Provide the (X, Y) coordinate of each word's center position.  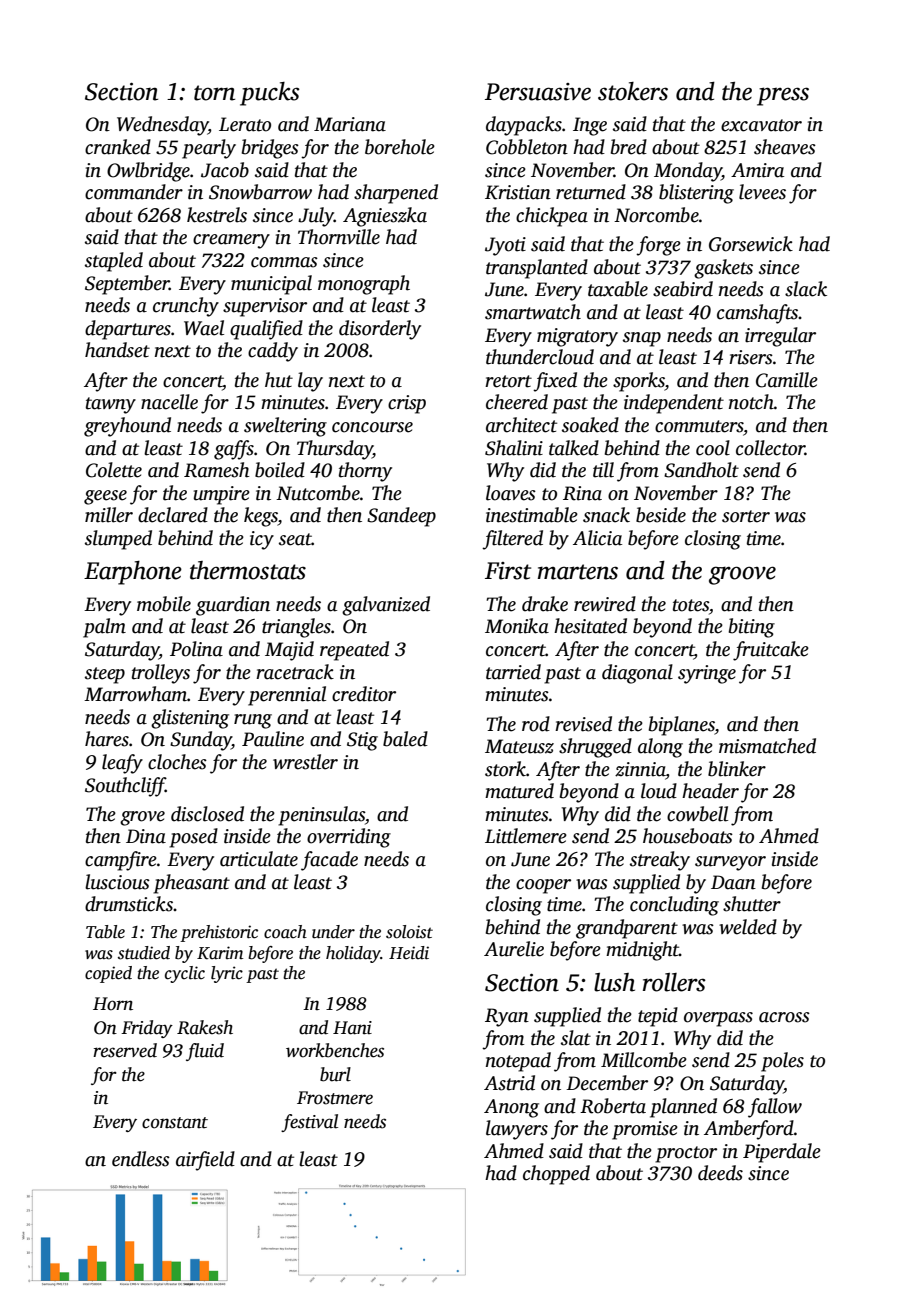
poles (782, 1062)
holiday (353, 954)
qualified (266, 330)
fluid (205, 1052)
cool (713, 448)
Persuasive (538, 92)
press (783, 96)
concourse (372, 427)
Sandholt (701, 470)
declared (173, 515)
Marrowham (135, 694)
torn (214, 93)
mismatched (767, 746)
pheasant (191, 884)
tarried (513, 672)
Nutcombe (318, 493)
